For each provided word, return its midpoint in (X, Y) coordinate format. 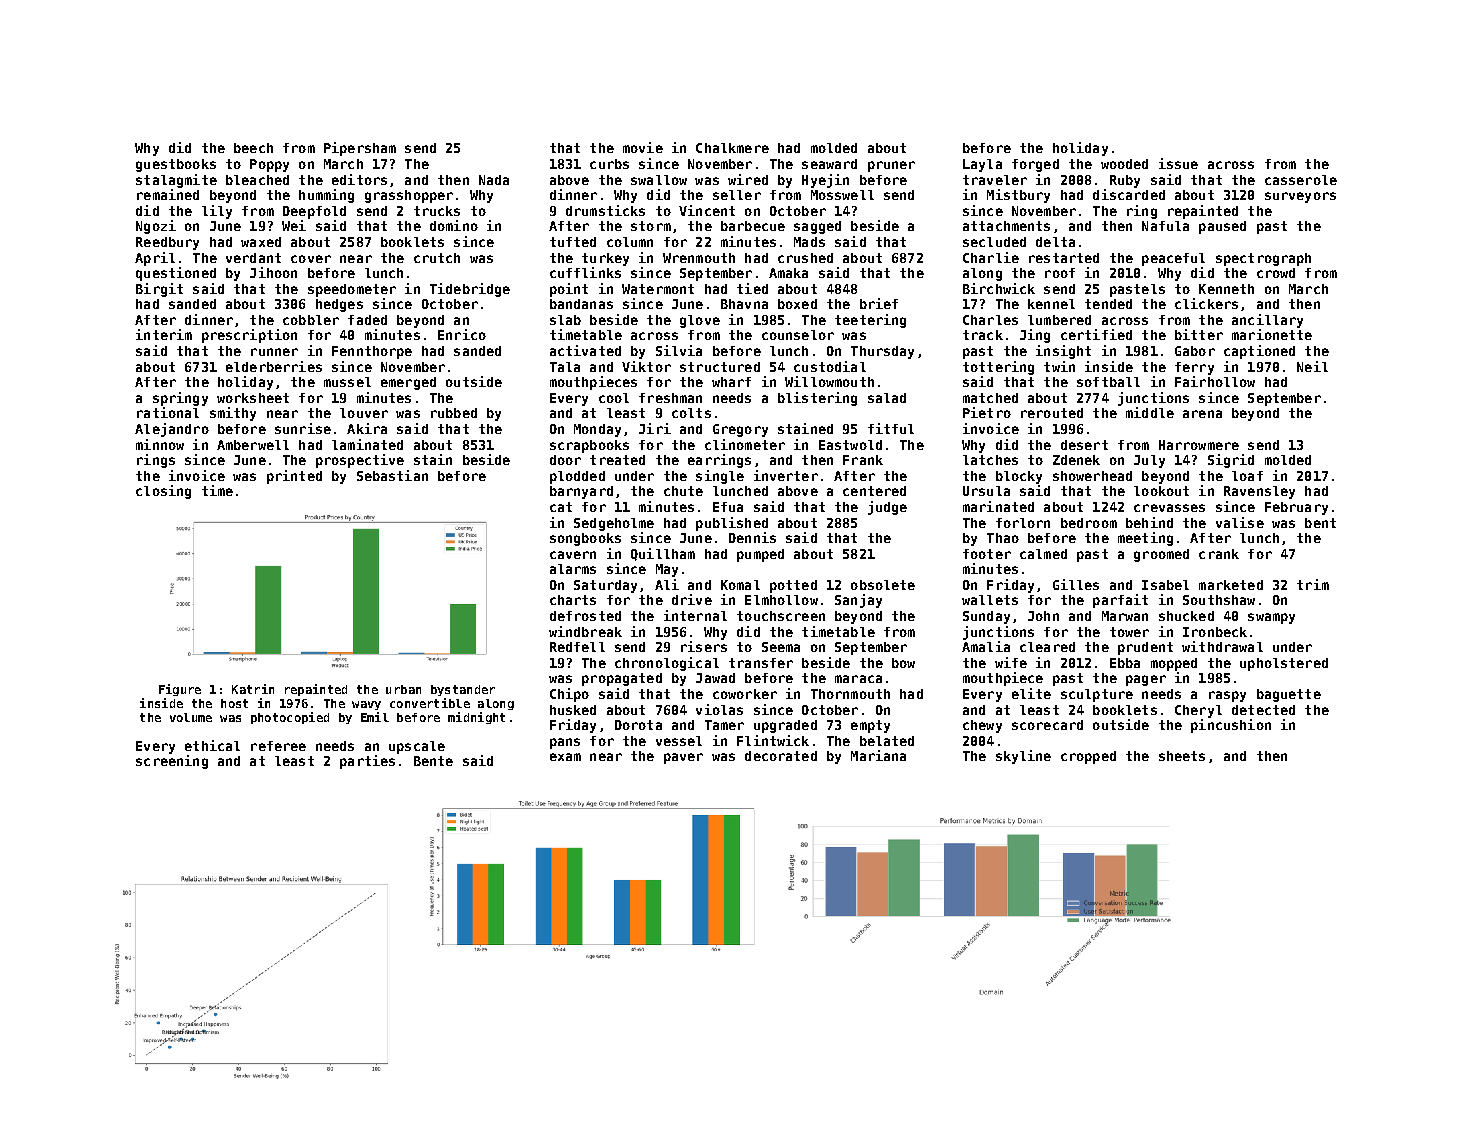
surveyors (1300, 197)
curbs (609, 164)
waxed (261, 242)
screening (172, 762)
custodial (830, 366)
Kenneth (1226, 289)
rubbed (454, 413)
